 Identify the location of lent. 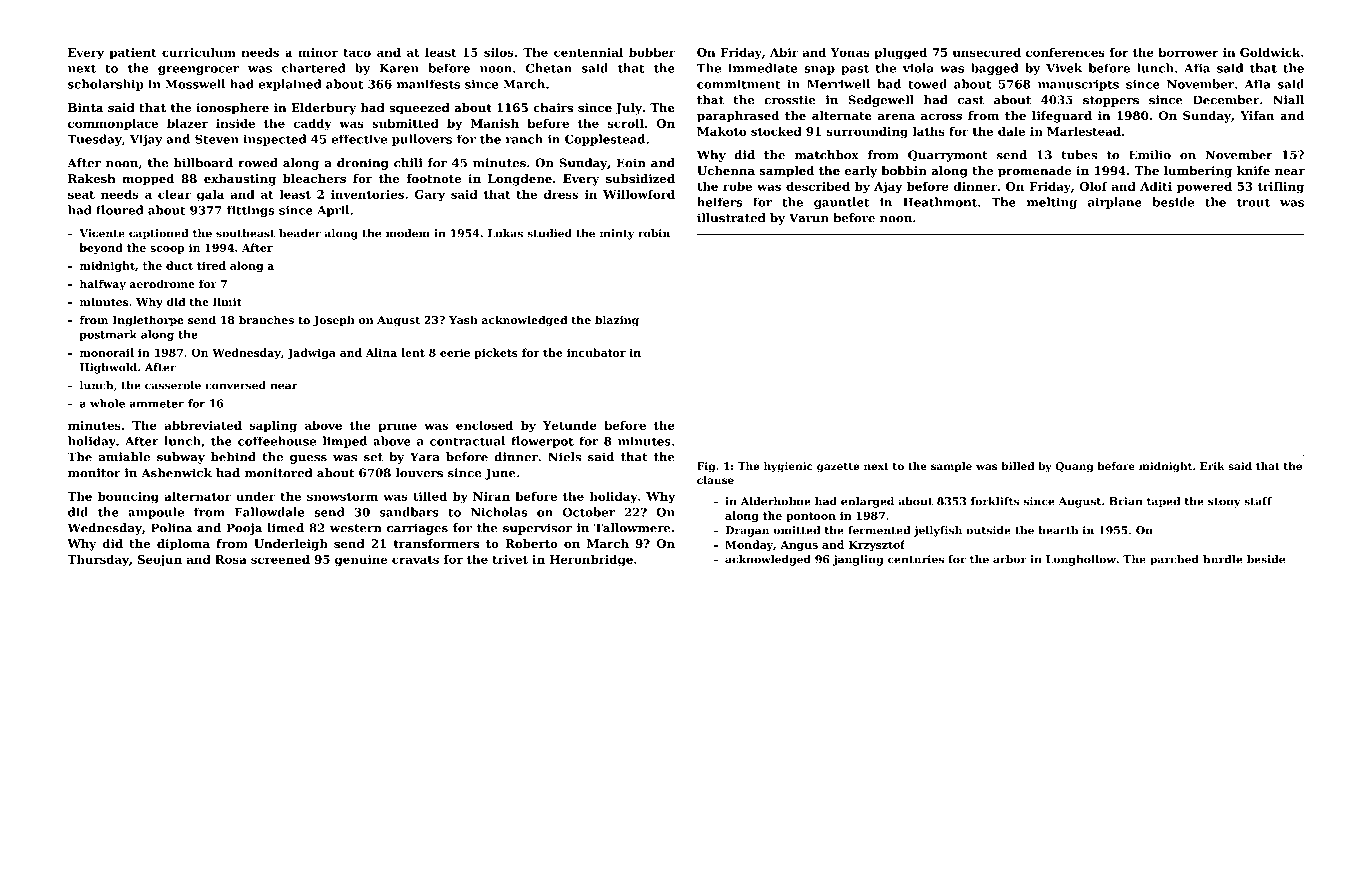
(413, 352).
